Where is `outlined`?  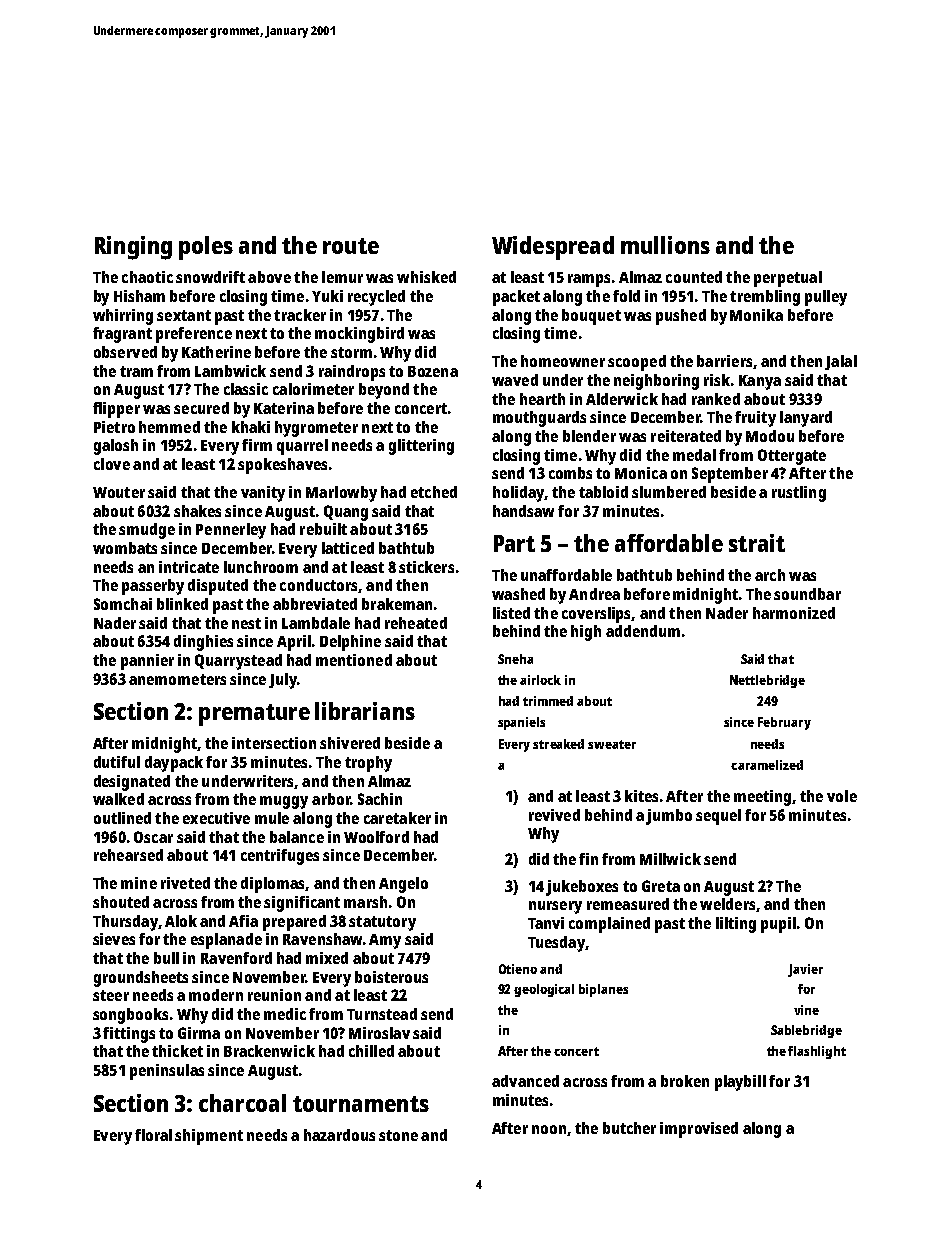
outlined is located at coordinates (122, 818).
